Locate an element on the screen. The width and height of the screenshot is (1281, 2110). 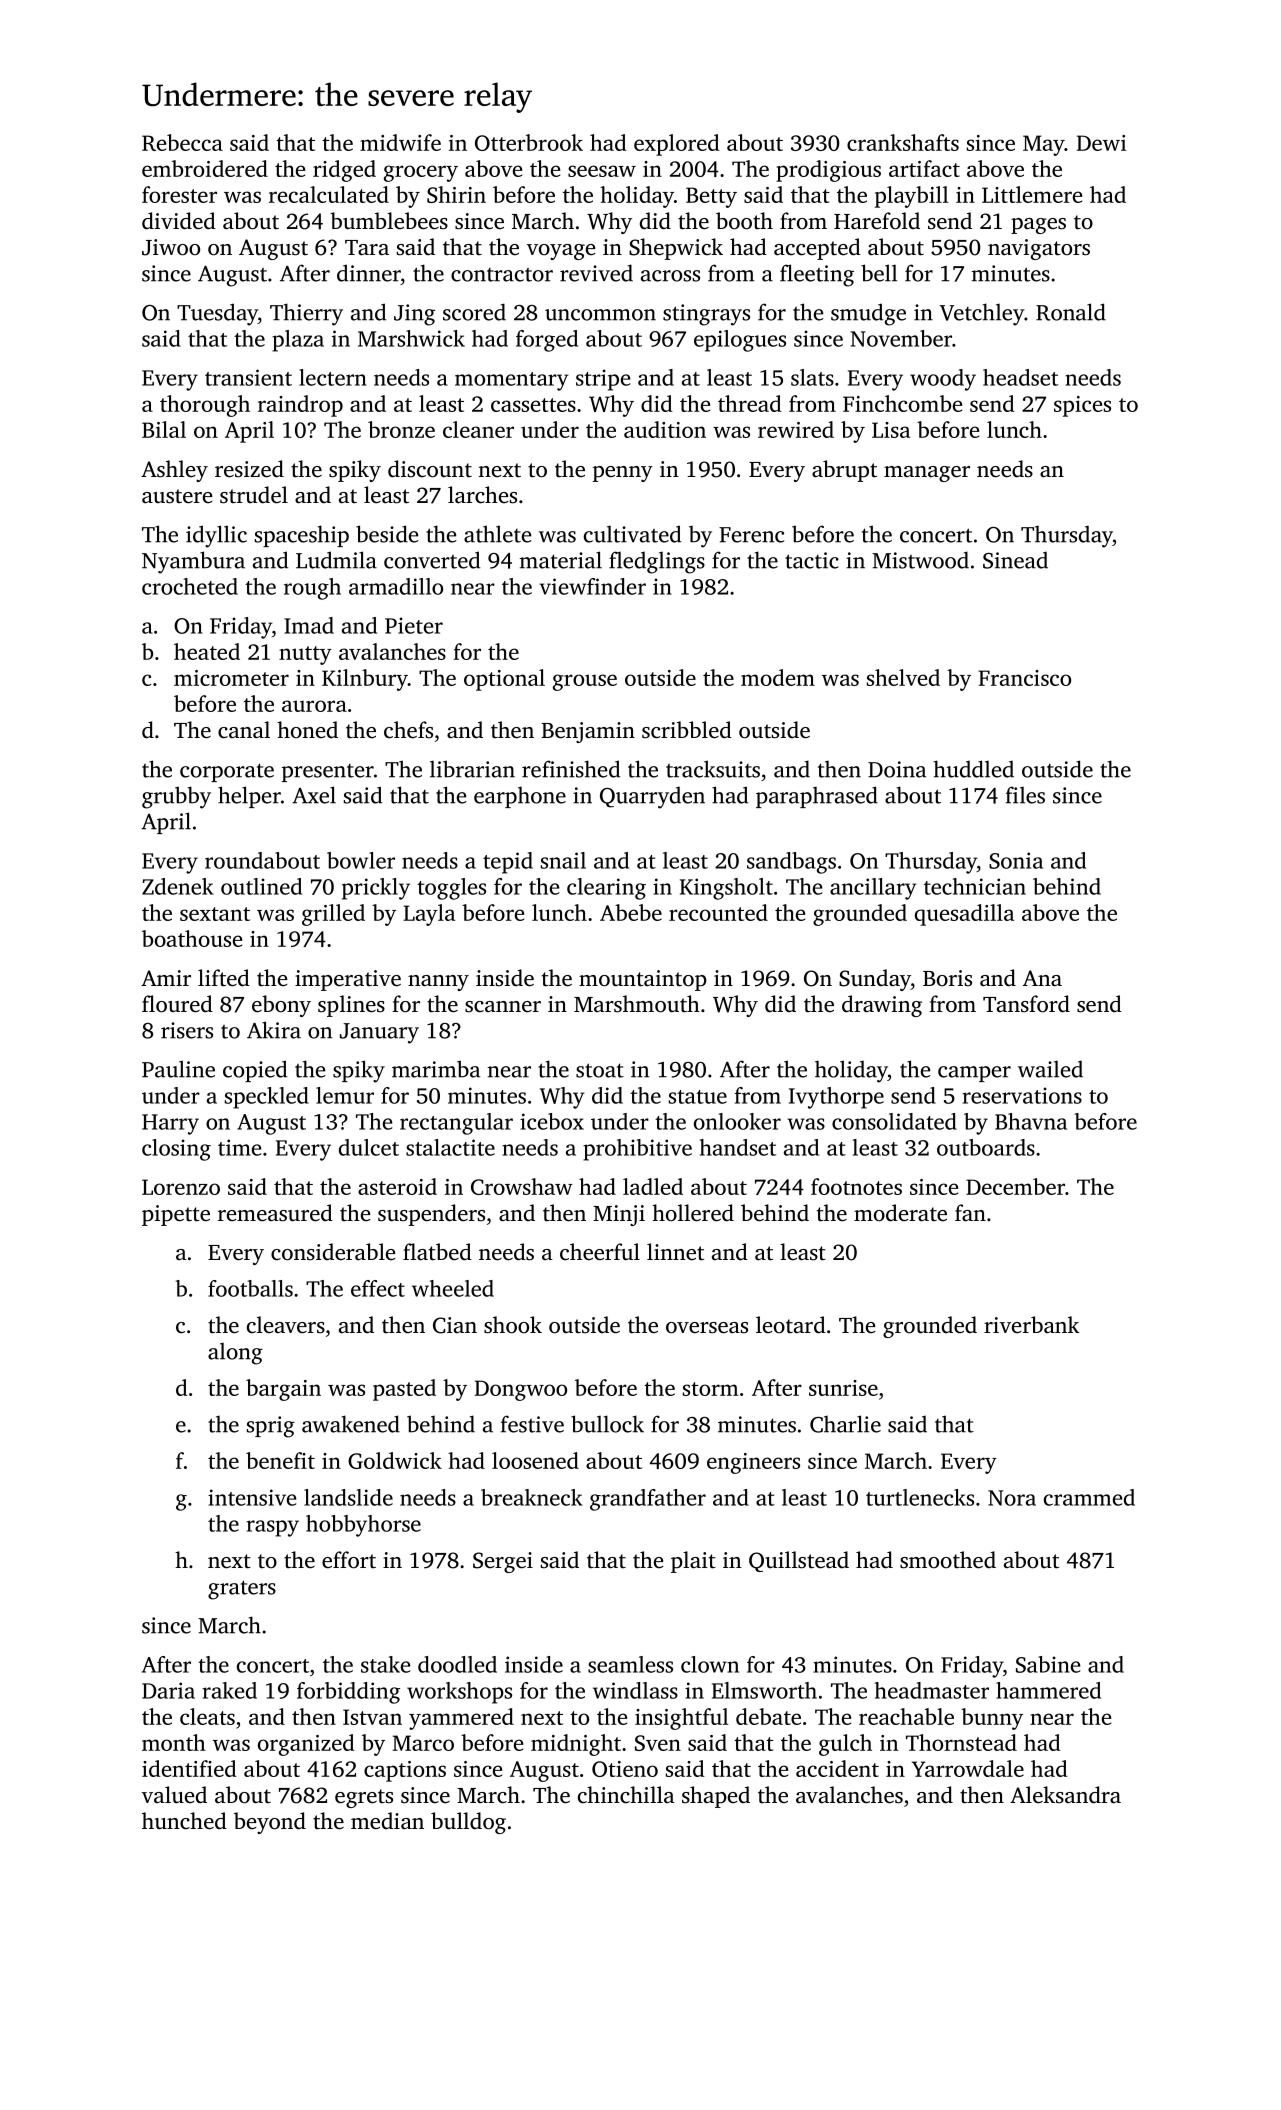
micrometer is located at coordinates (231, 678).
